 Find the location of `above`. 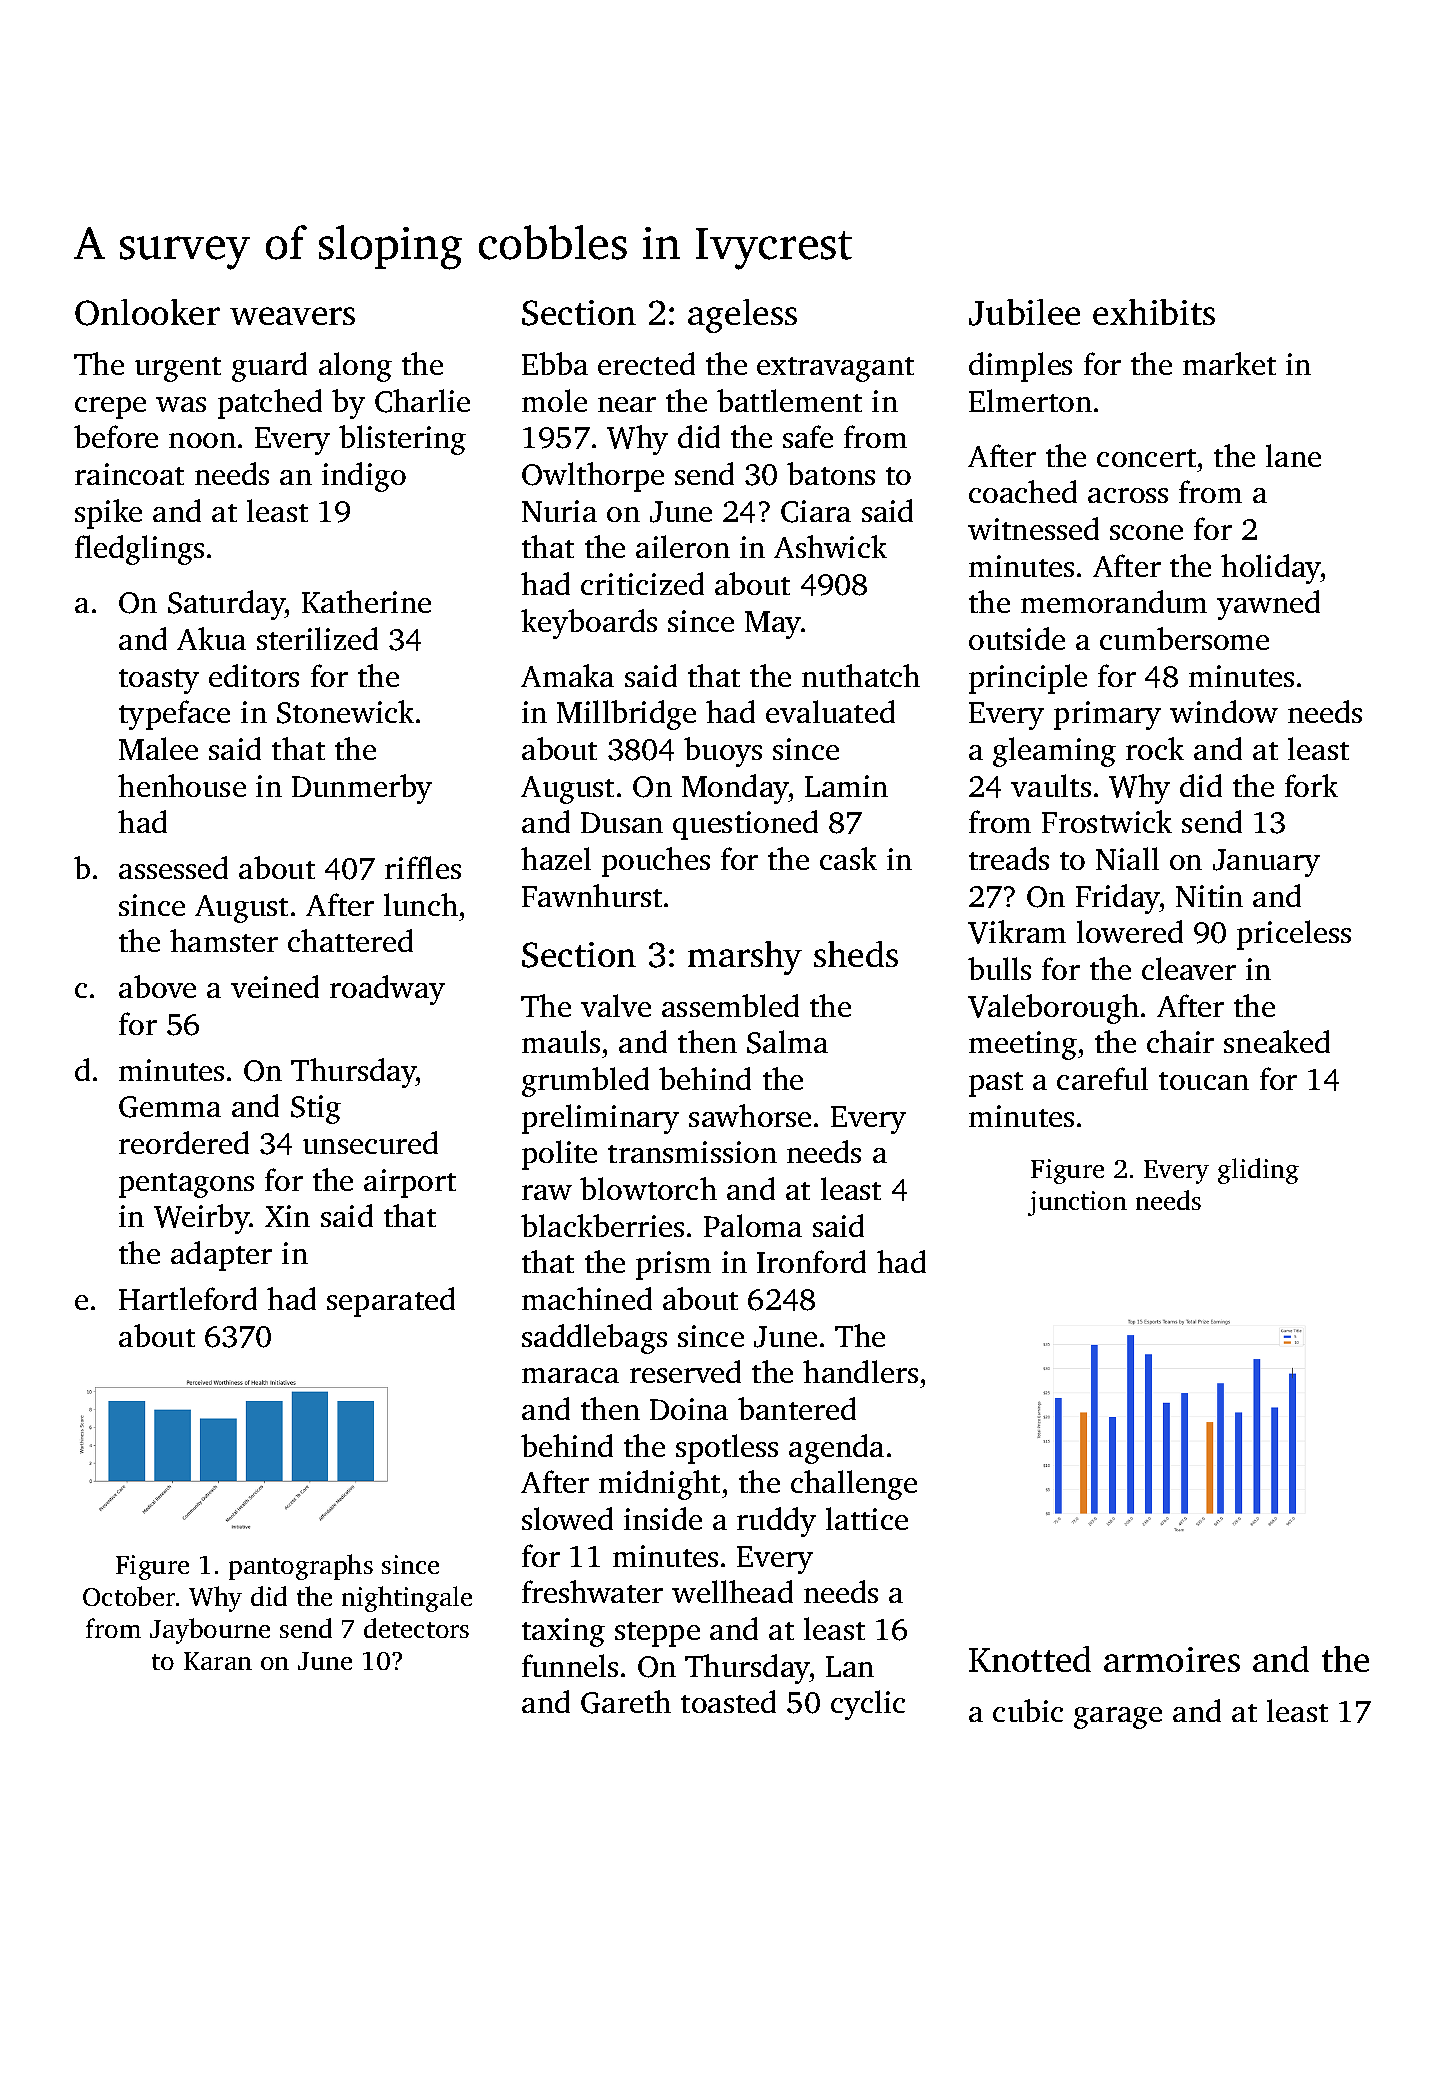

above is located at coordinates (157, 986).
